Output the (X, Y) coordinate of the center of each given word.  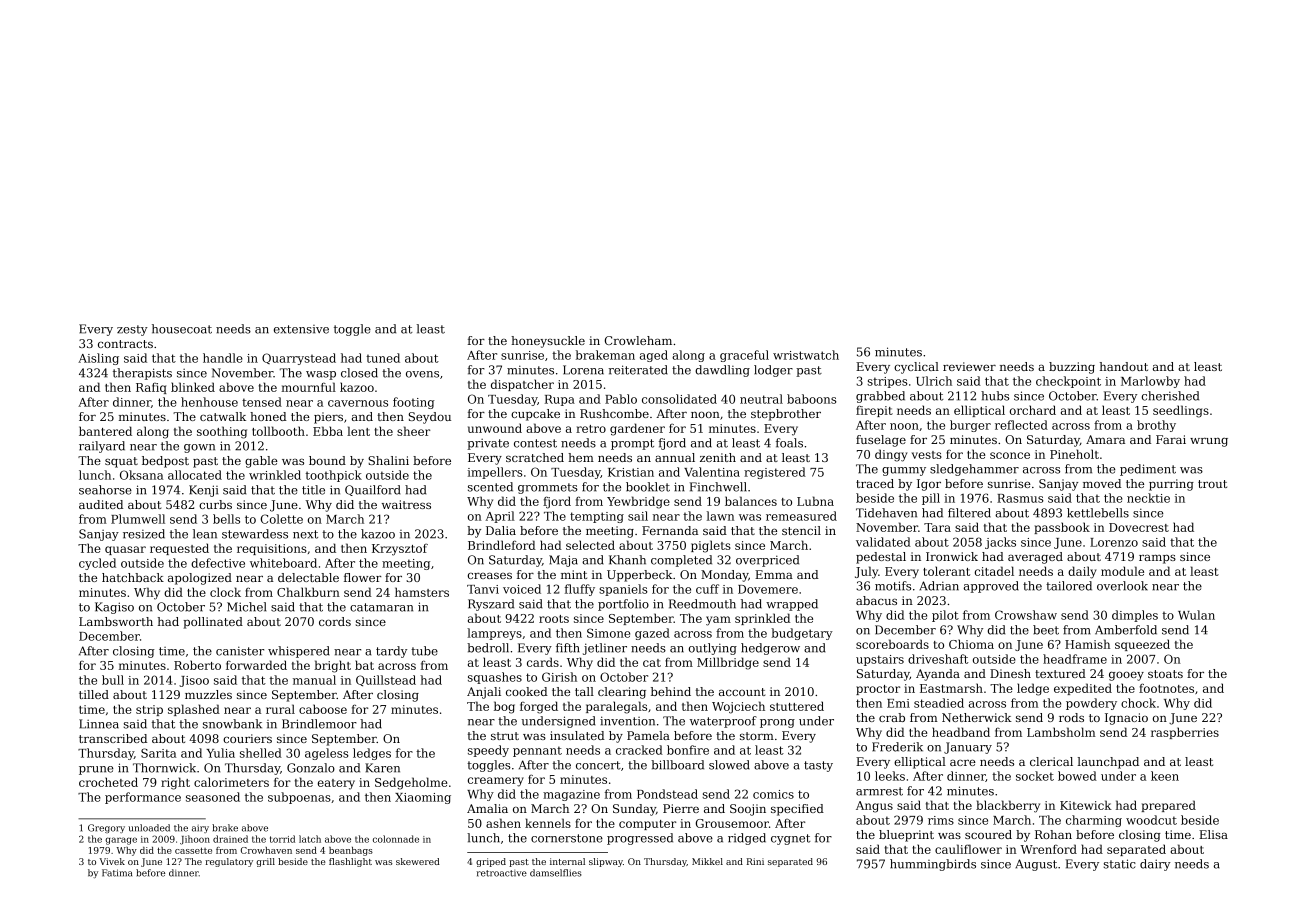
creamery (496, 782)
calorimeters (231, 782)
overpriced (767, 561)
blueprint (906, 836)
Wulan (1196, 615)
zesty (132, 330)
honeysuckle (548, 342)
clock (225, 592)
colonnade (396, 839)
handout (1124, 366)
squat (121, 462)
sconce (1010, 455)
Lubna (815, 501)
